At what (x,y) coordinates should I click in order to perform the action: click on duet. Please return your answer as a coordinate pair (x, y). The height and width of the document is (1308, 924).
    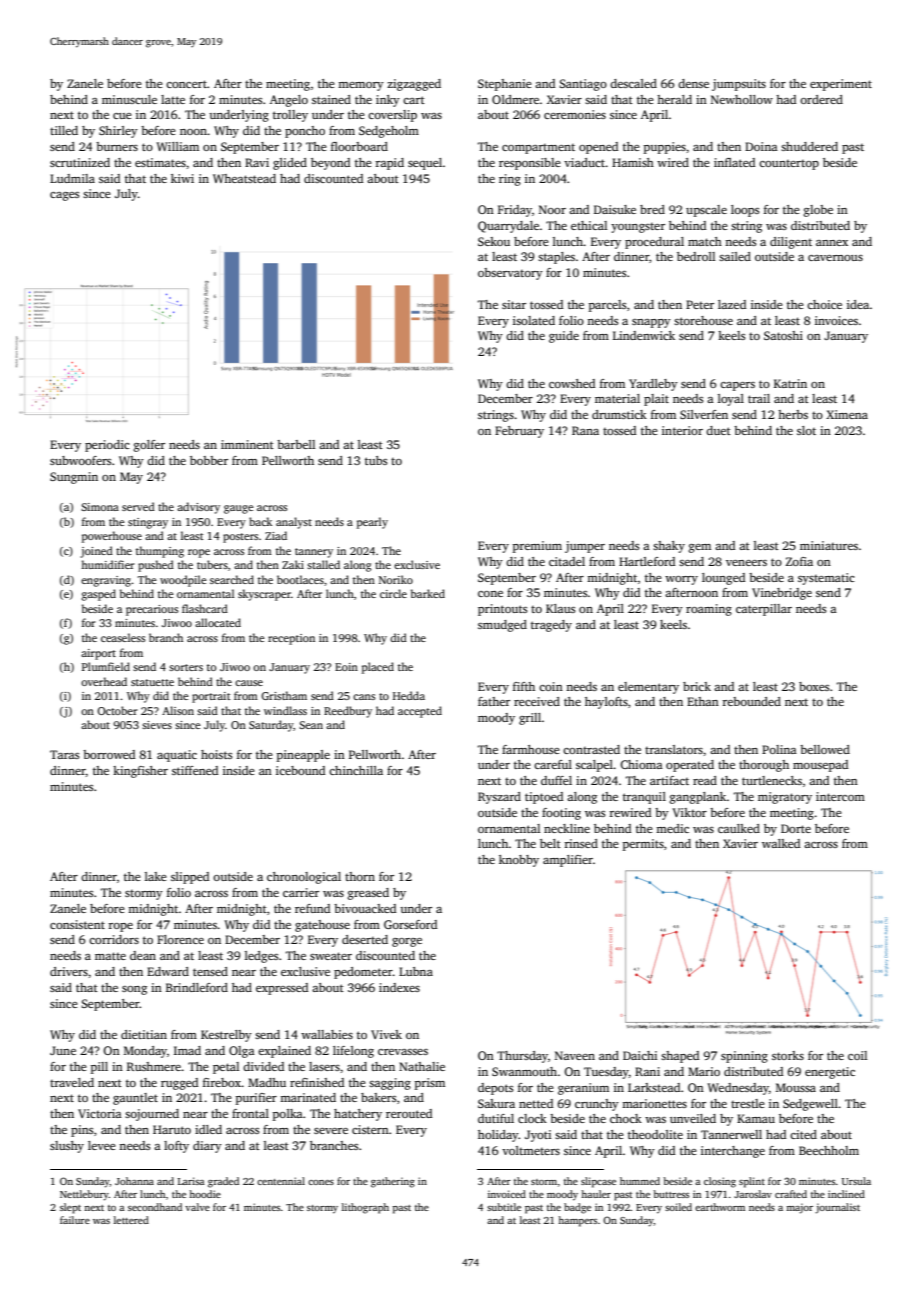
    Looking at the image, I should click on (718, 430).
